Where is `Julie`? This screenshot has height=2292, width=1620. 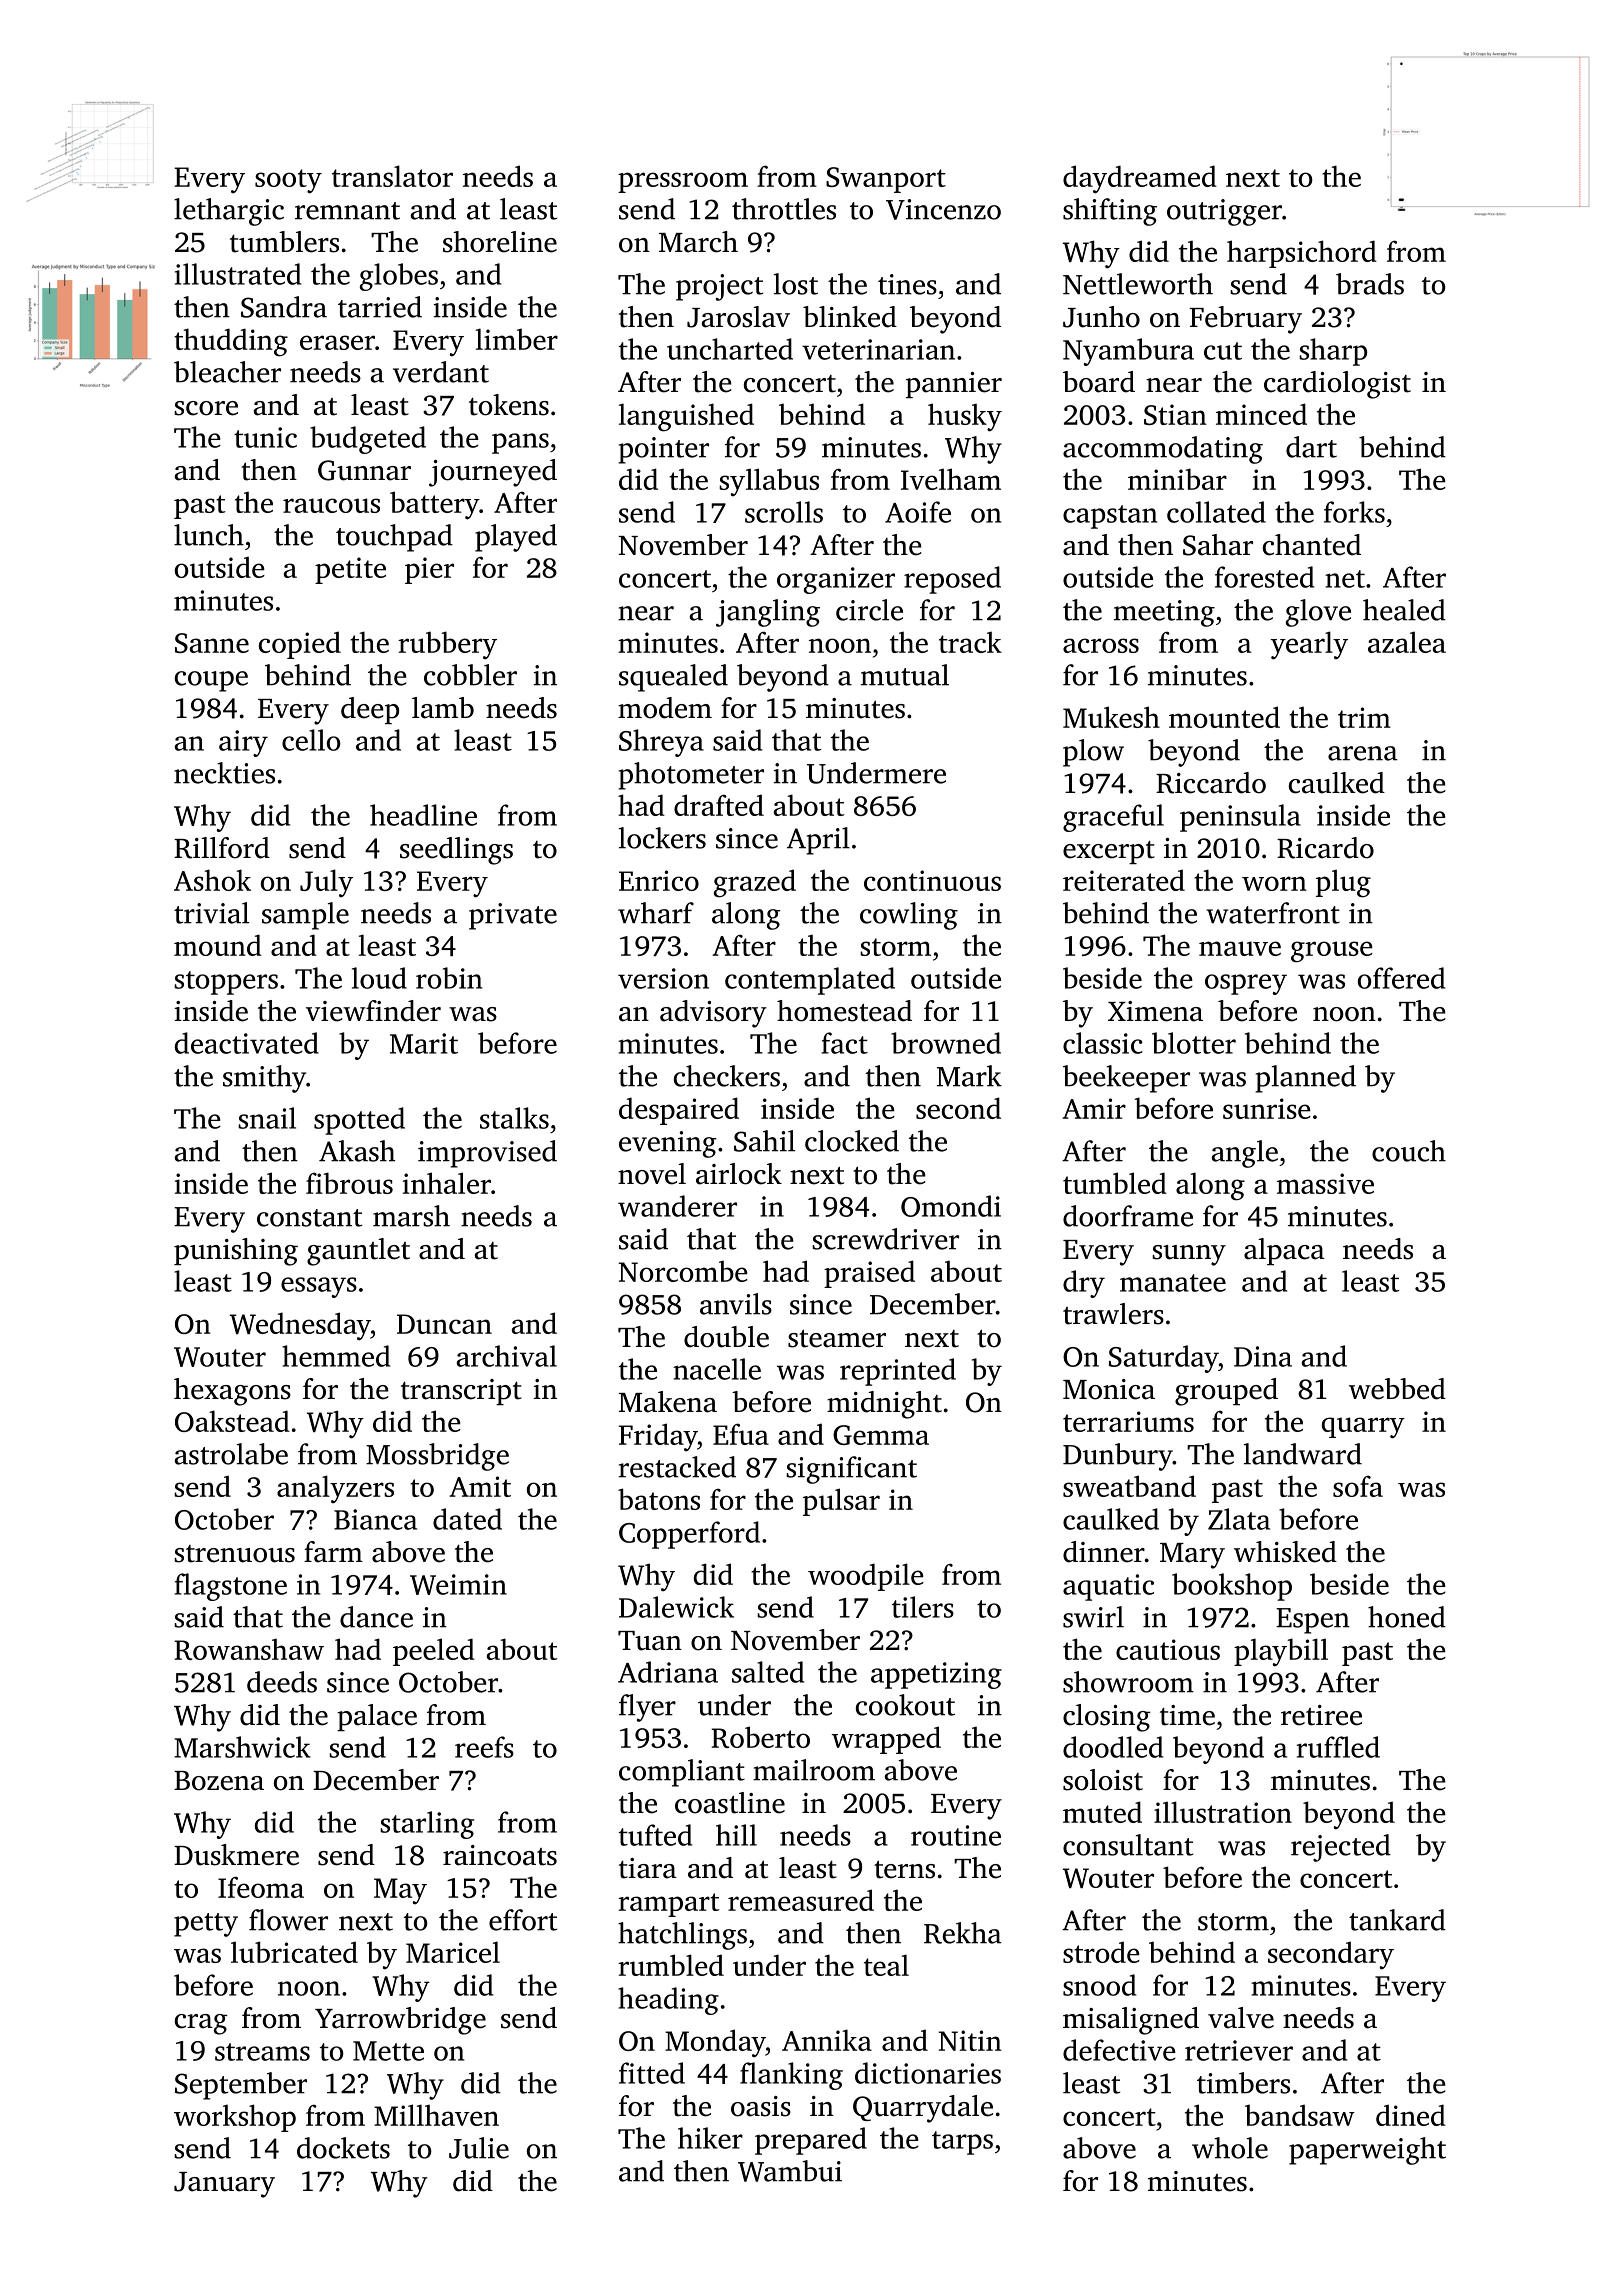
Julie is located at coordinates (479, 2148).
